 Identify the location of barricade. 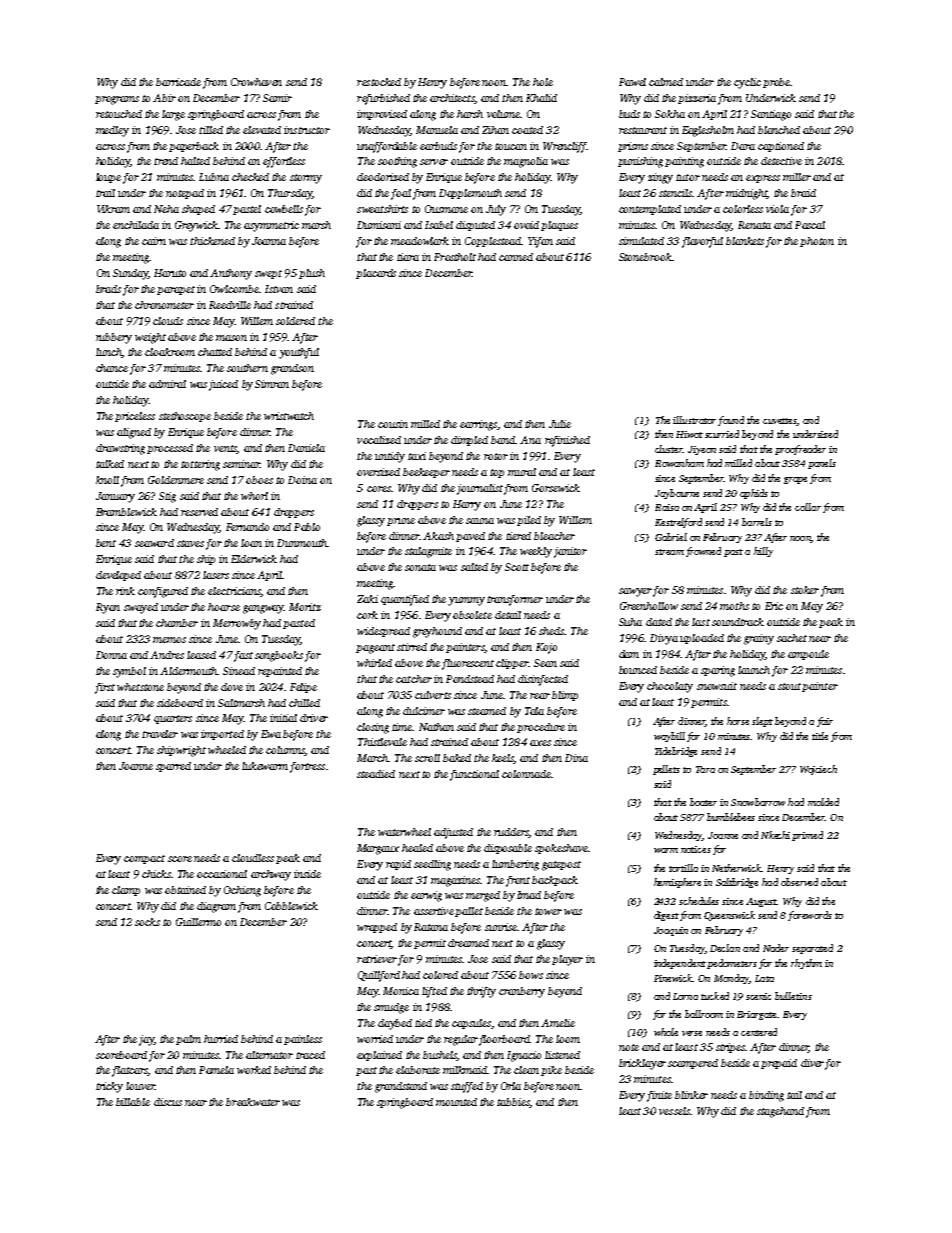
(178, 82).
